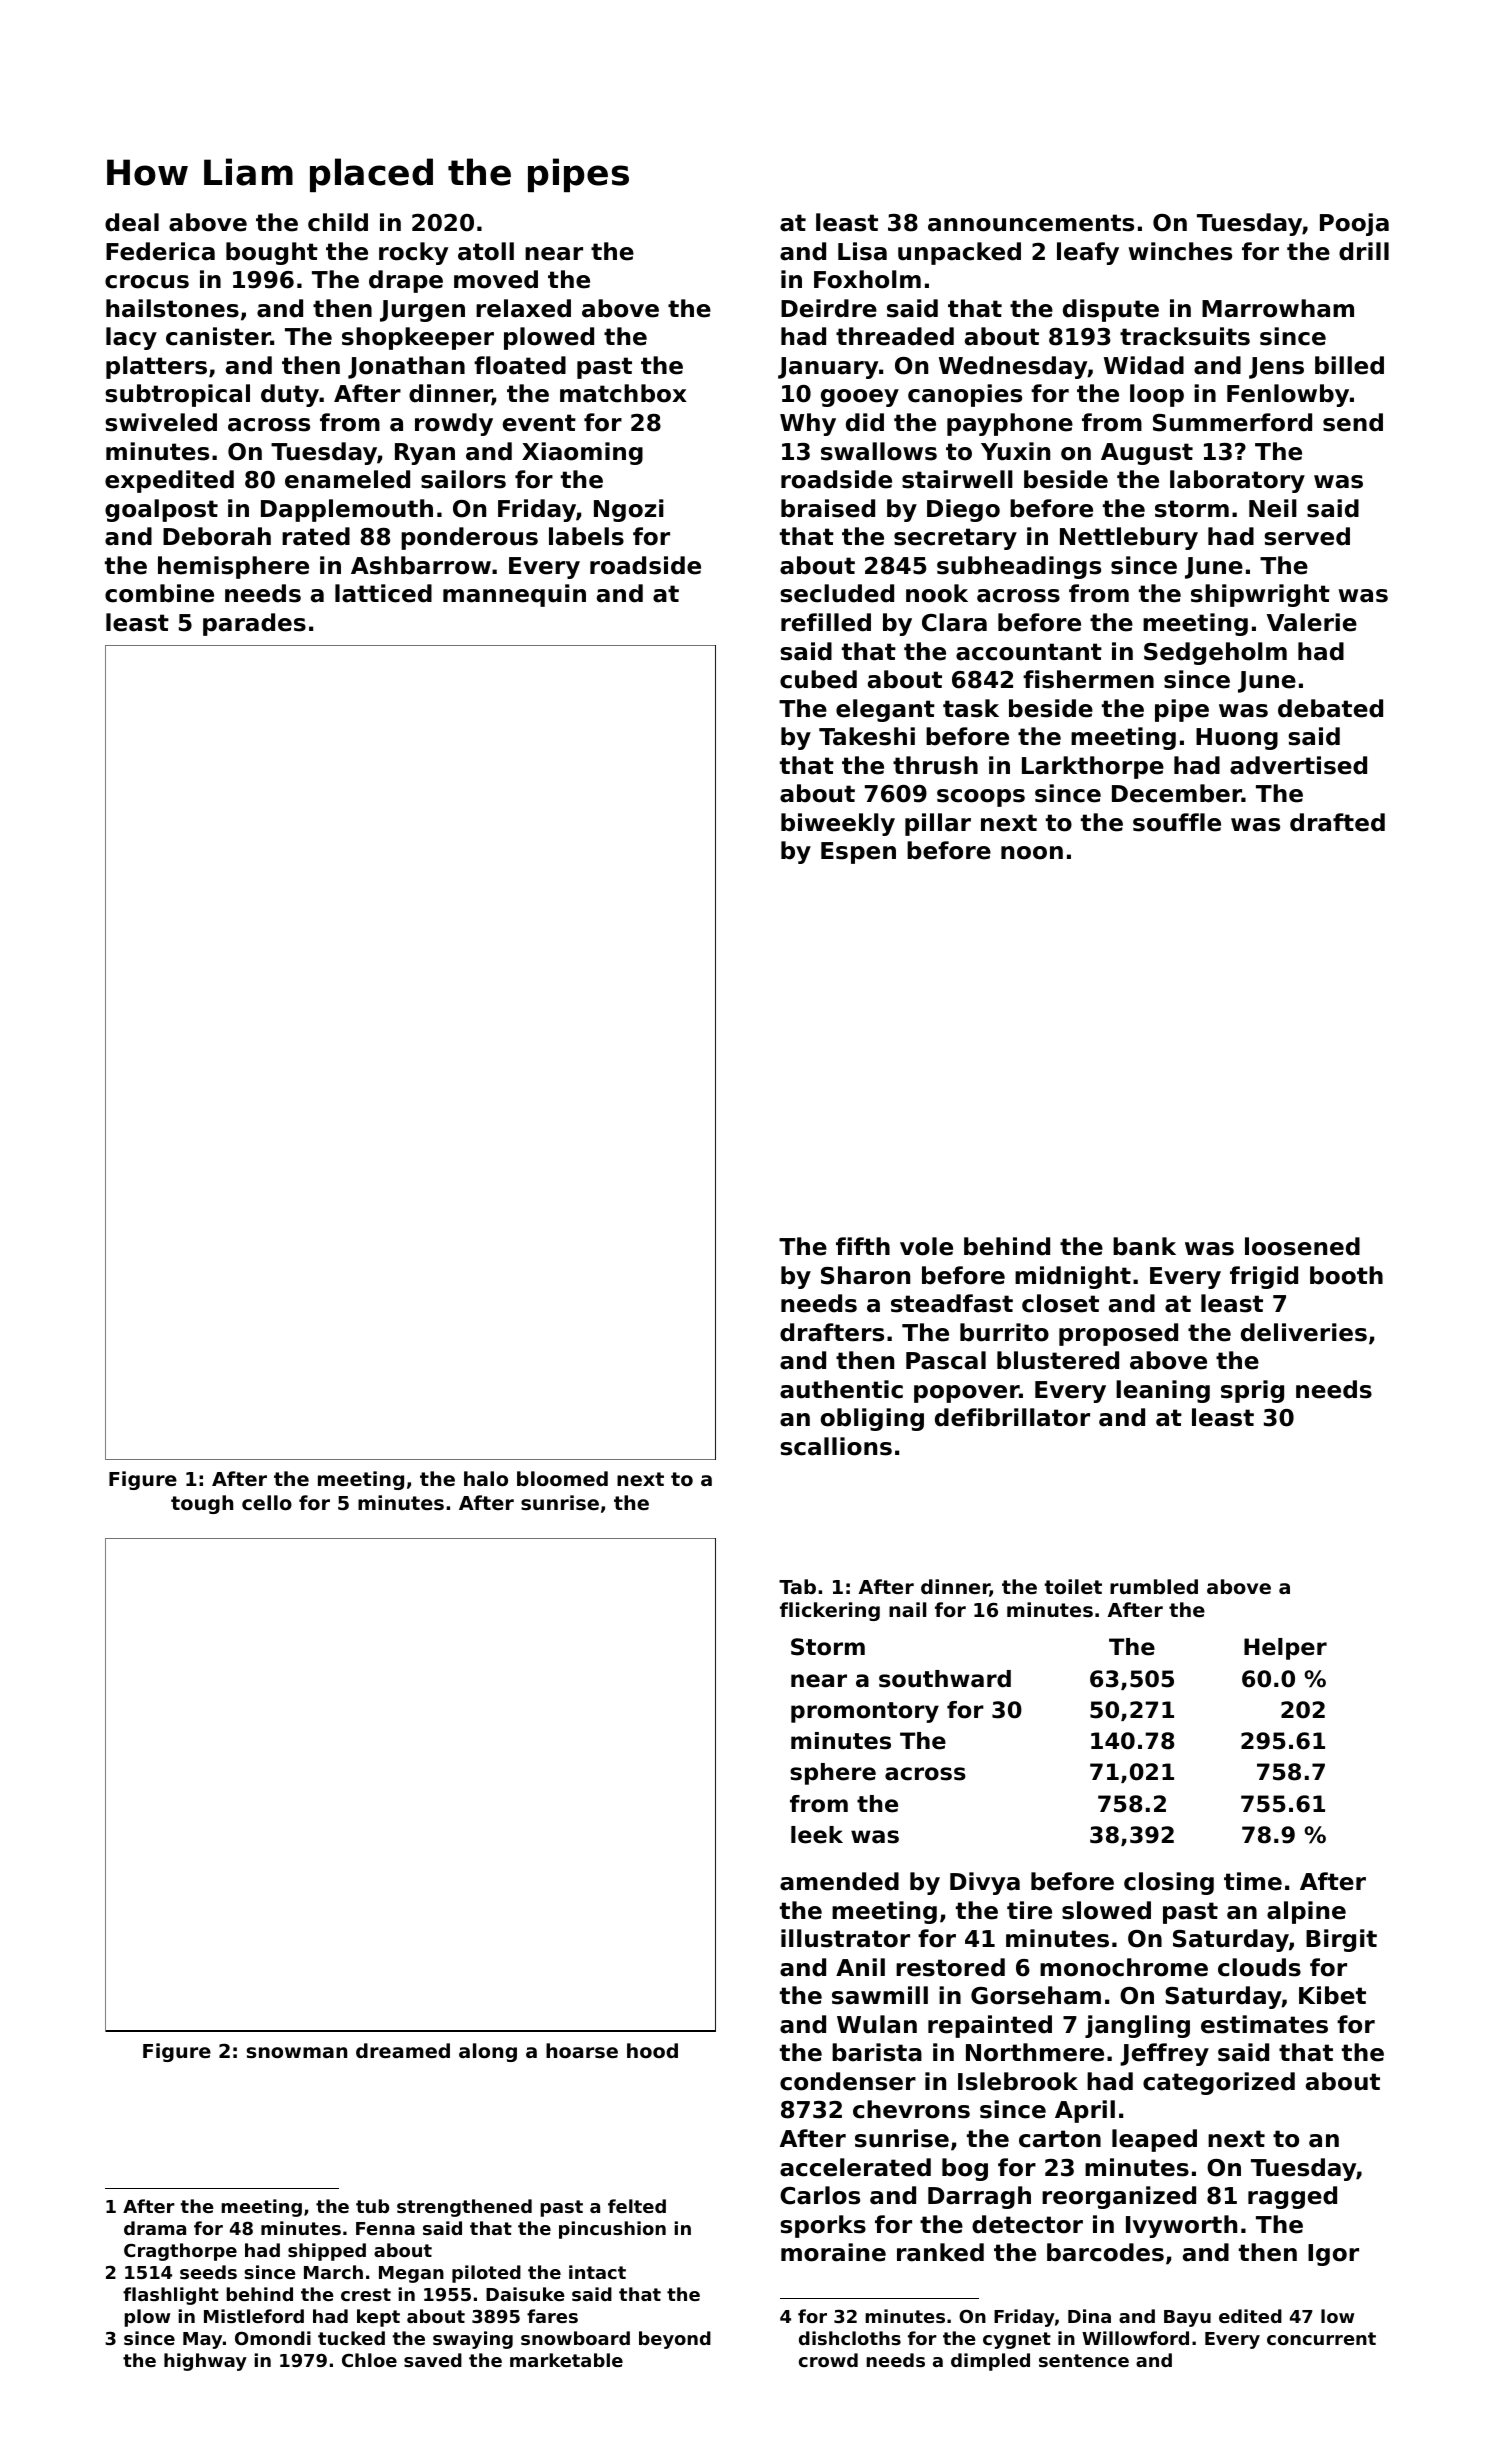 Image resolution: width=1496 pixels, height=2464 pixels. What do you see at coordinates (1285, 1649) in the screenshot?
I see `Helper` at bounding box center [1285, 1649].
